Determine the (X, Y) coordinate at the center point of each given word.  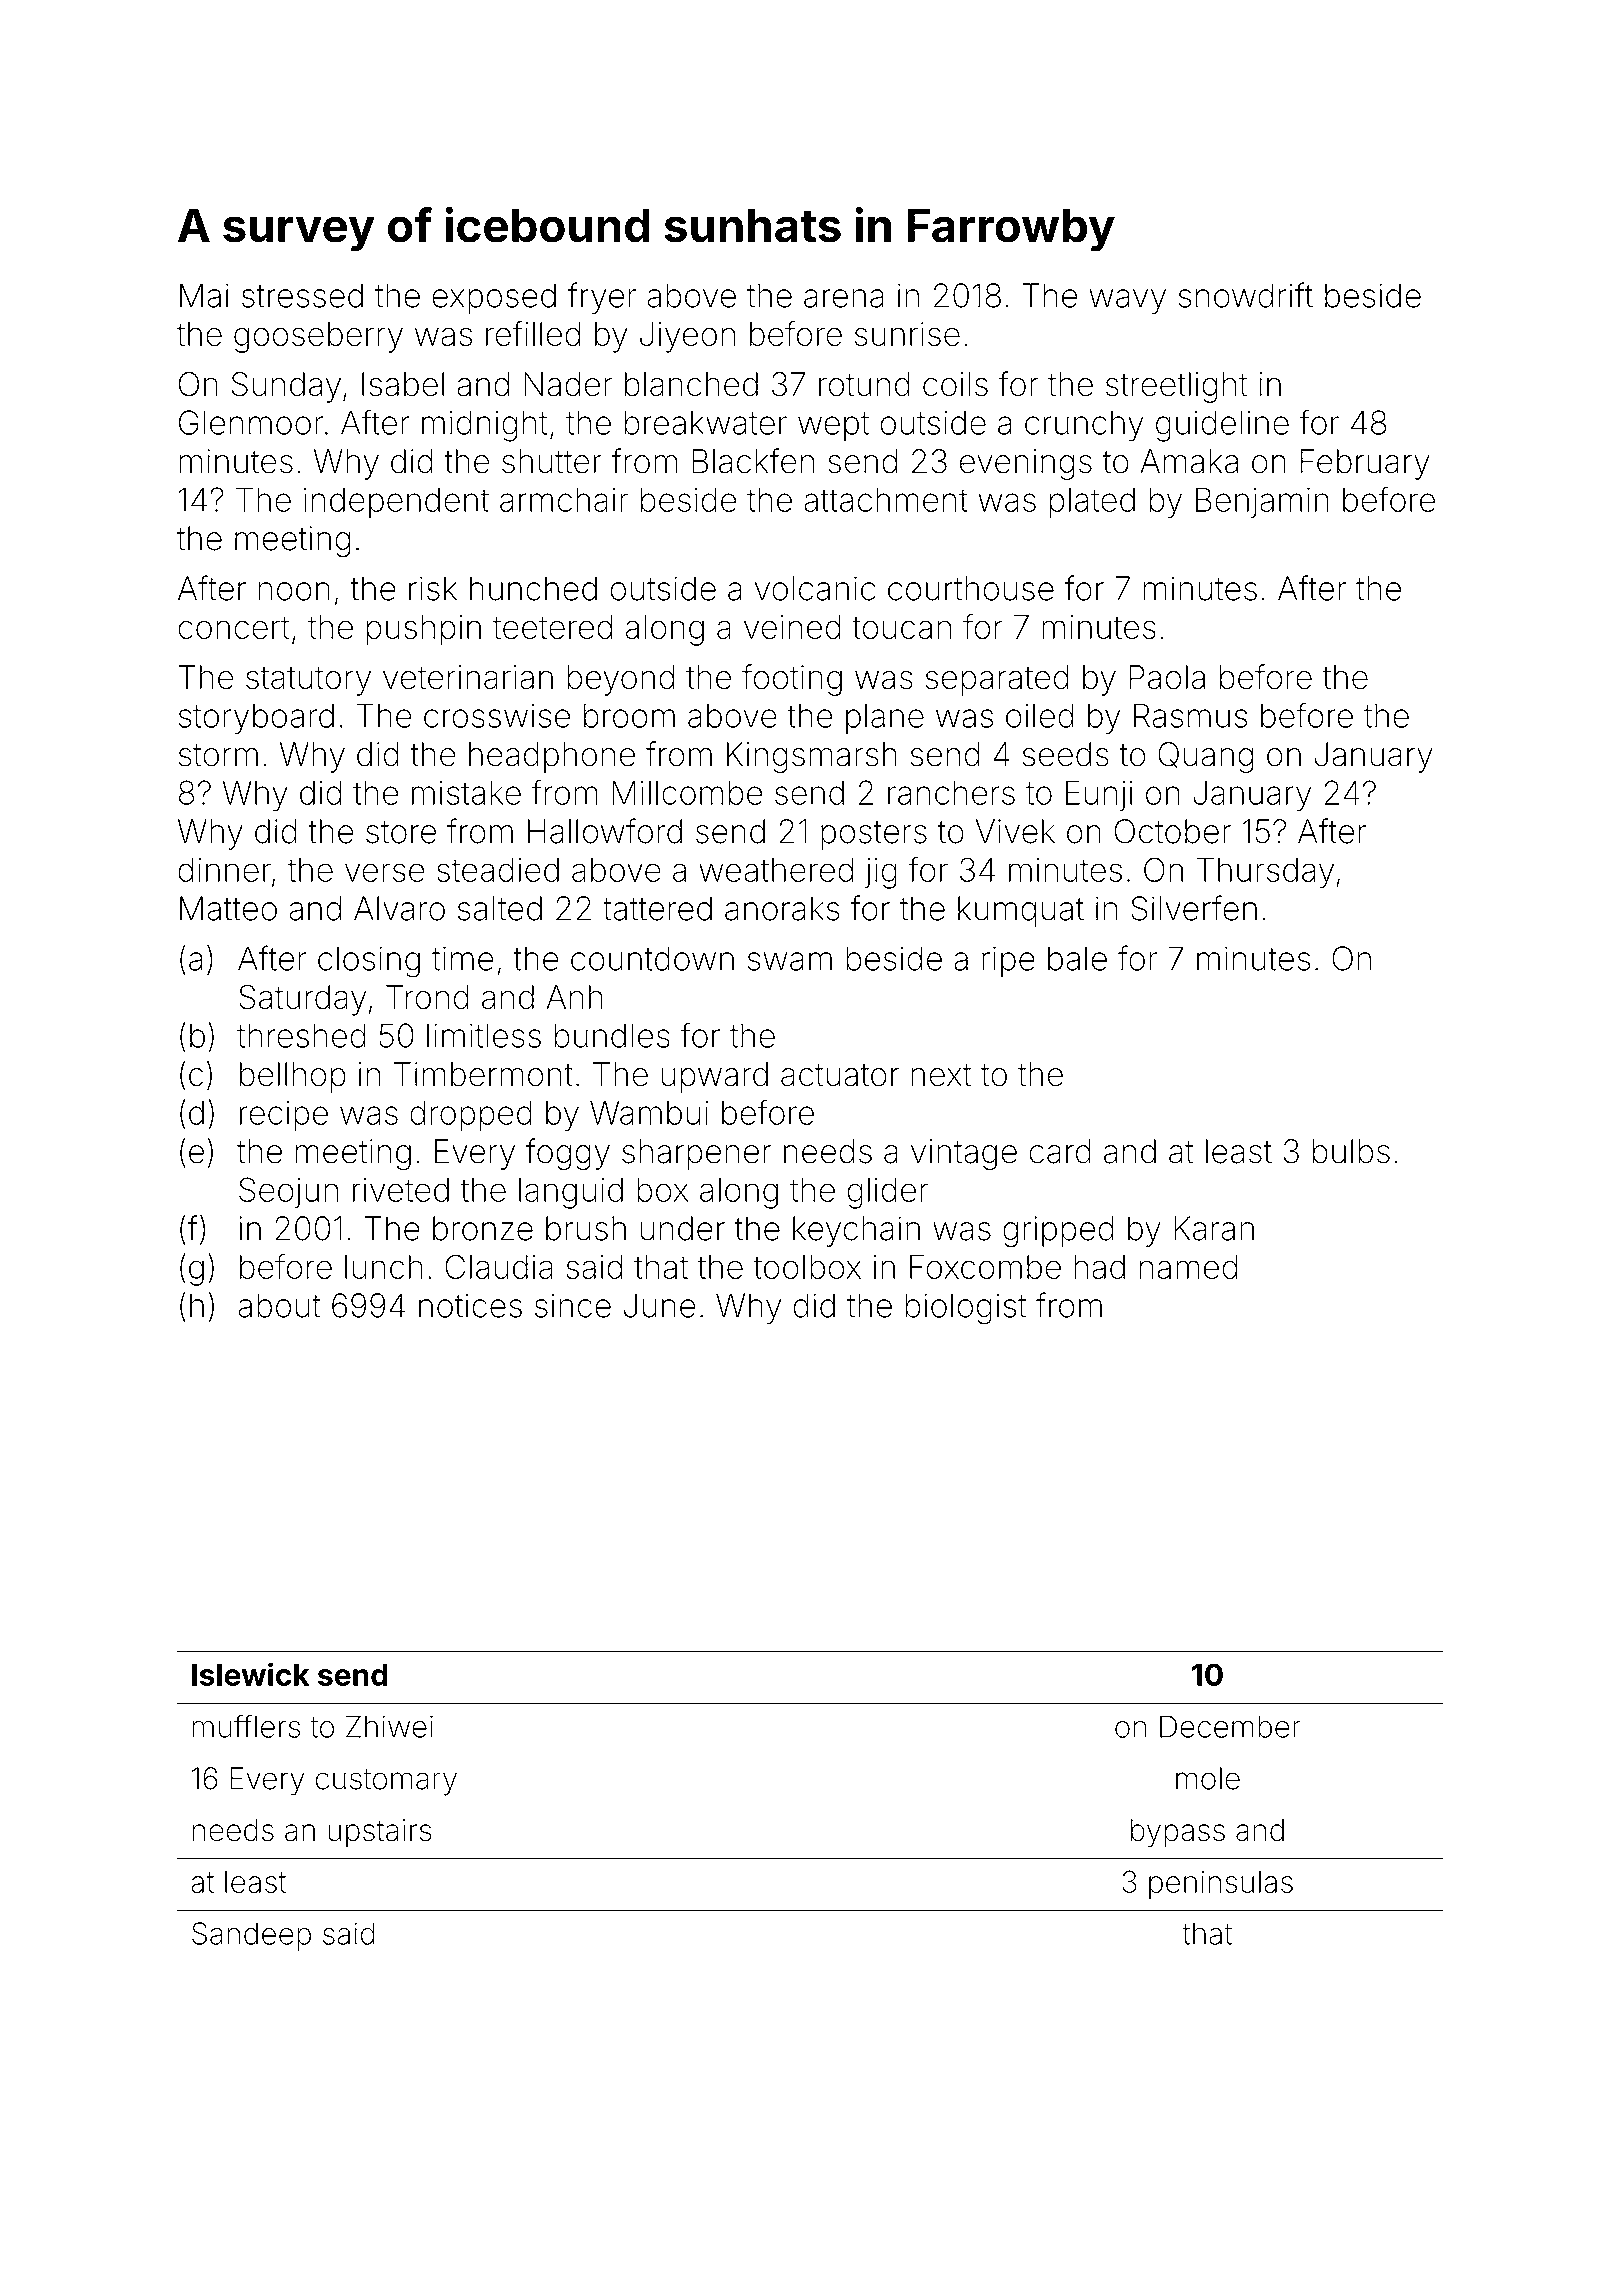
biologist (965, 1309)
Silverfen (1194, 908)
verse (385, 872)
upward (714, 1077)
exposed (494, 298)
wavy (1127, 301)
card (1060, 1151)
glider (888, 1193)
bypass (1178, 1833)
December (1230, 1726)
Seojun (288, 1193)
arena (844, 298)
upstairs (379, 1833)
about (279, 1305)
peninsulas (1221, 1884)
